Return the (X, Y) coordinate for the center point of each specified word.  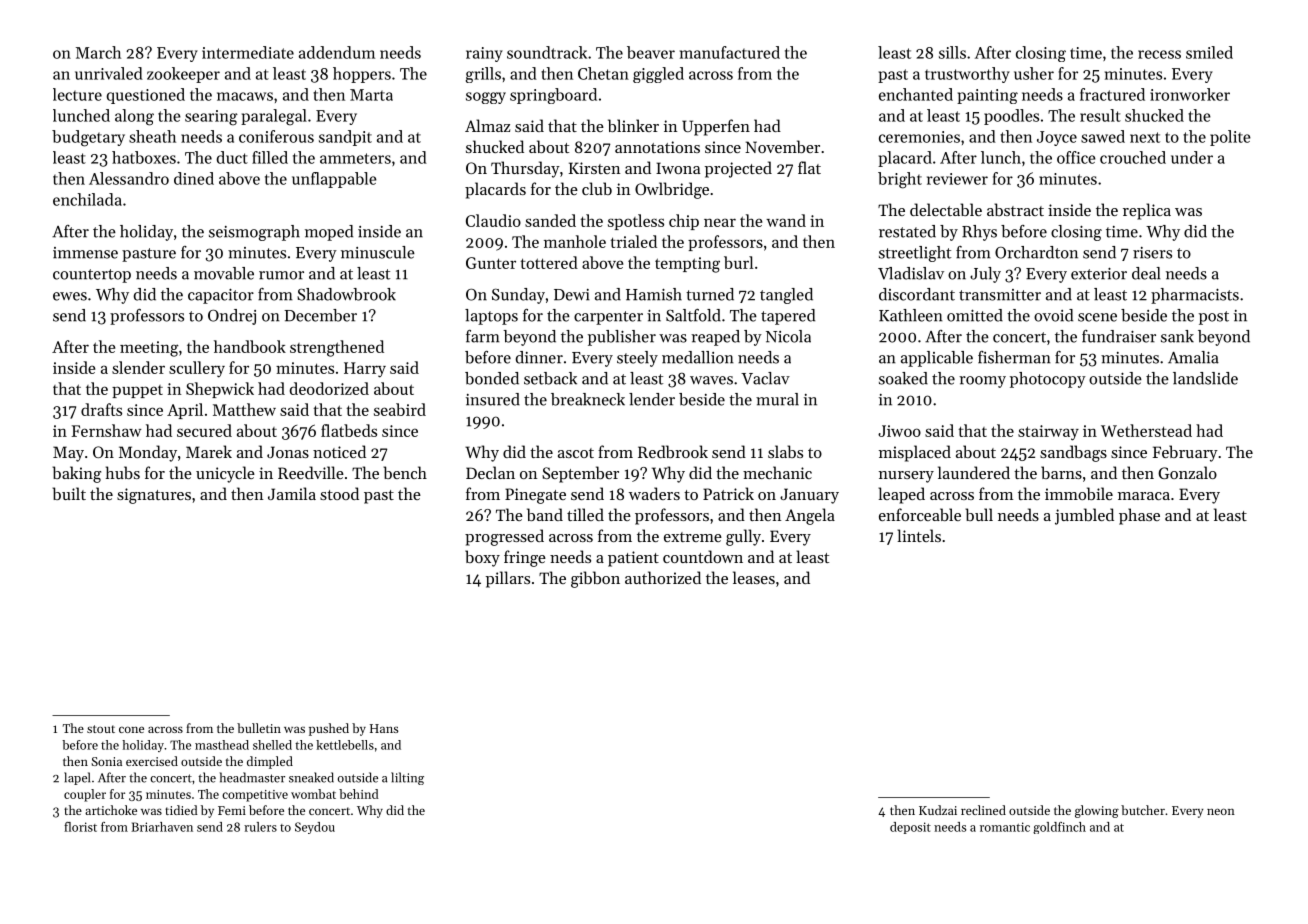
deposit (910, 828)
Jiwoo (899, 431)
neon (1221, 811)
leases (754, 577)
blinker (633, 125)
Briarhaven (162, 827)
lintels (919, 535)
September (580, 474)
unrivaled (109, 73)
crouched (1133, 157)
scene (1097, 317)
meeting (149, 349)
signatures (154, 496)
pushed (329, 729)
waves (711, 380)
